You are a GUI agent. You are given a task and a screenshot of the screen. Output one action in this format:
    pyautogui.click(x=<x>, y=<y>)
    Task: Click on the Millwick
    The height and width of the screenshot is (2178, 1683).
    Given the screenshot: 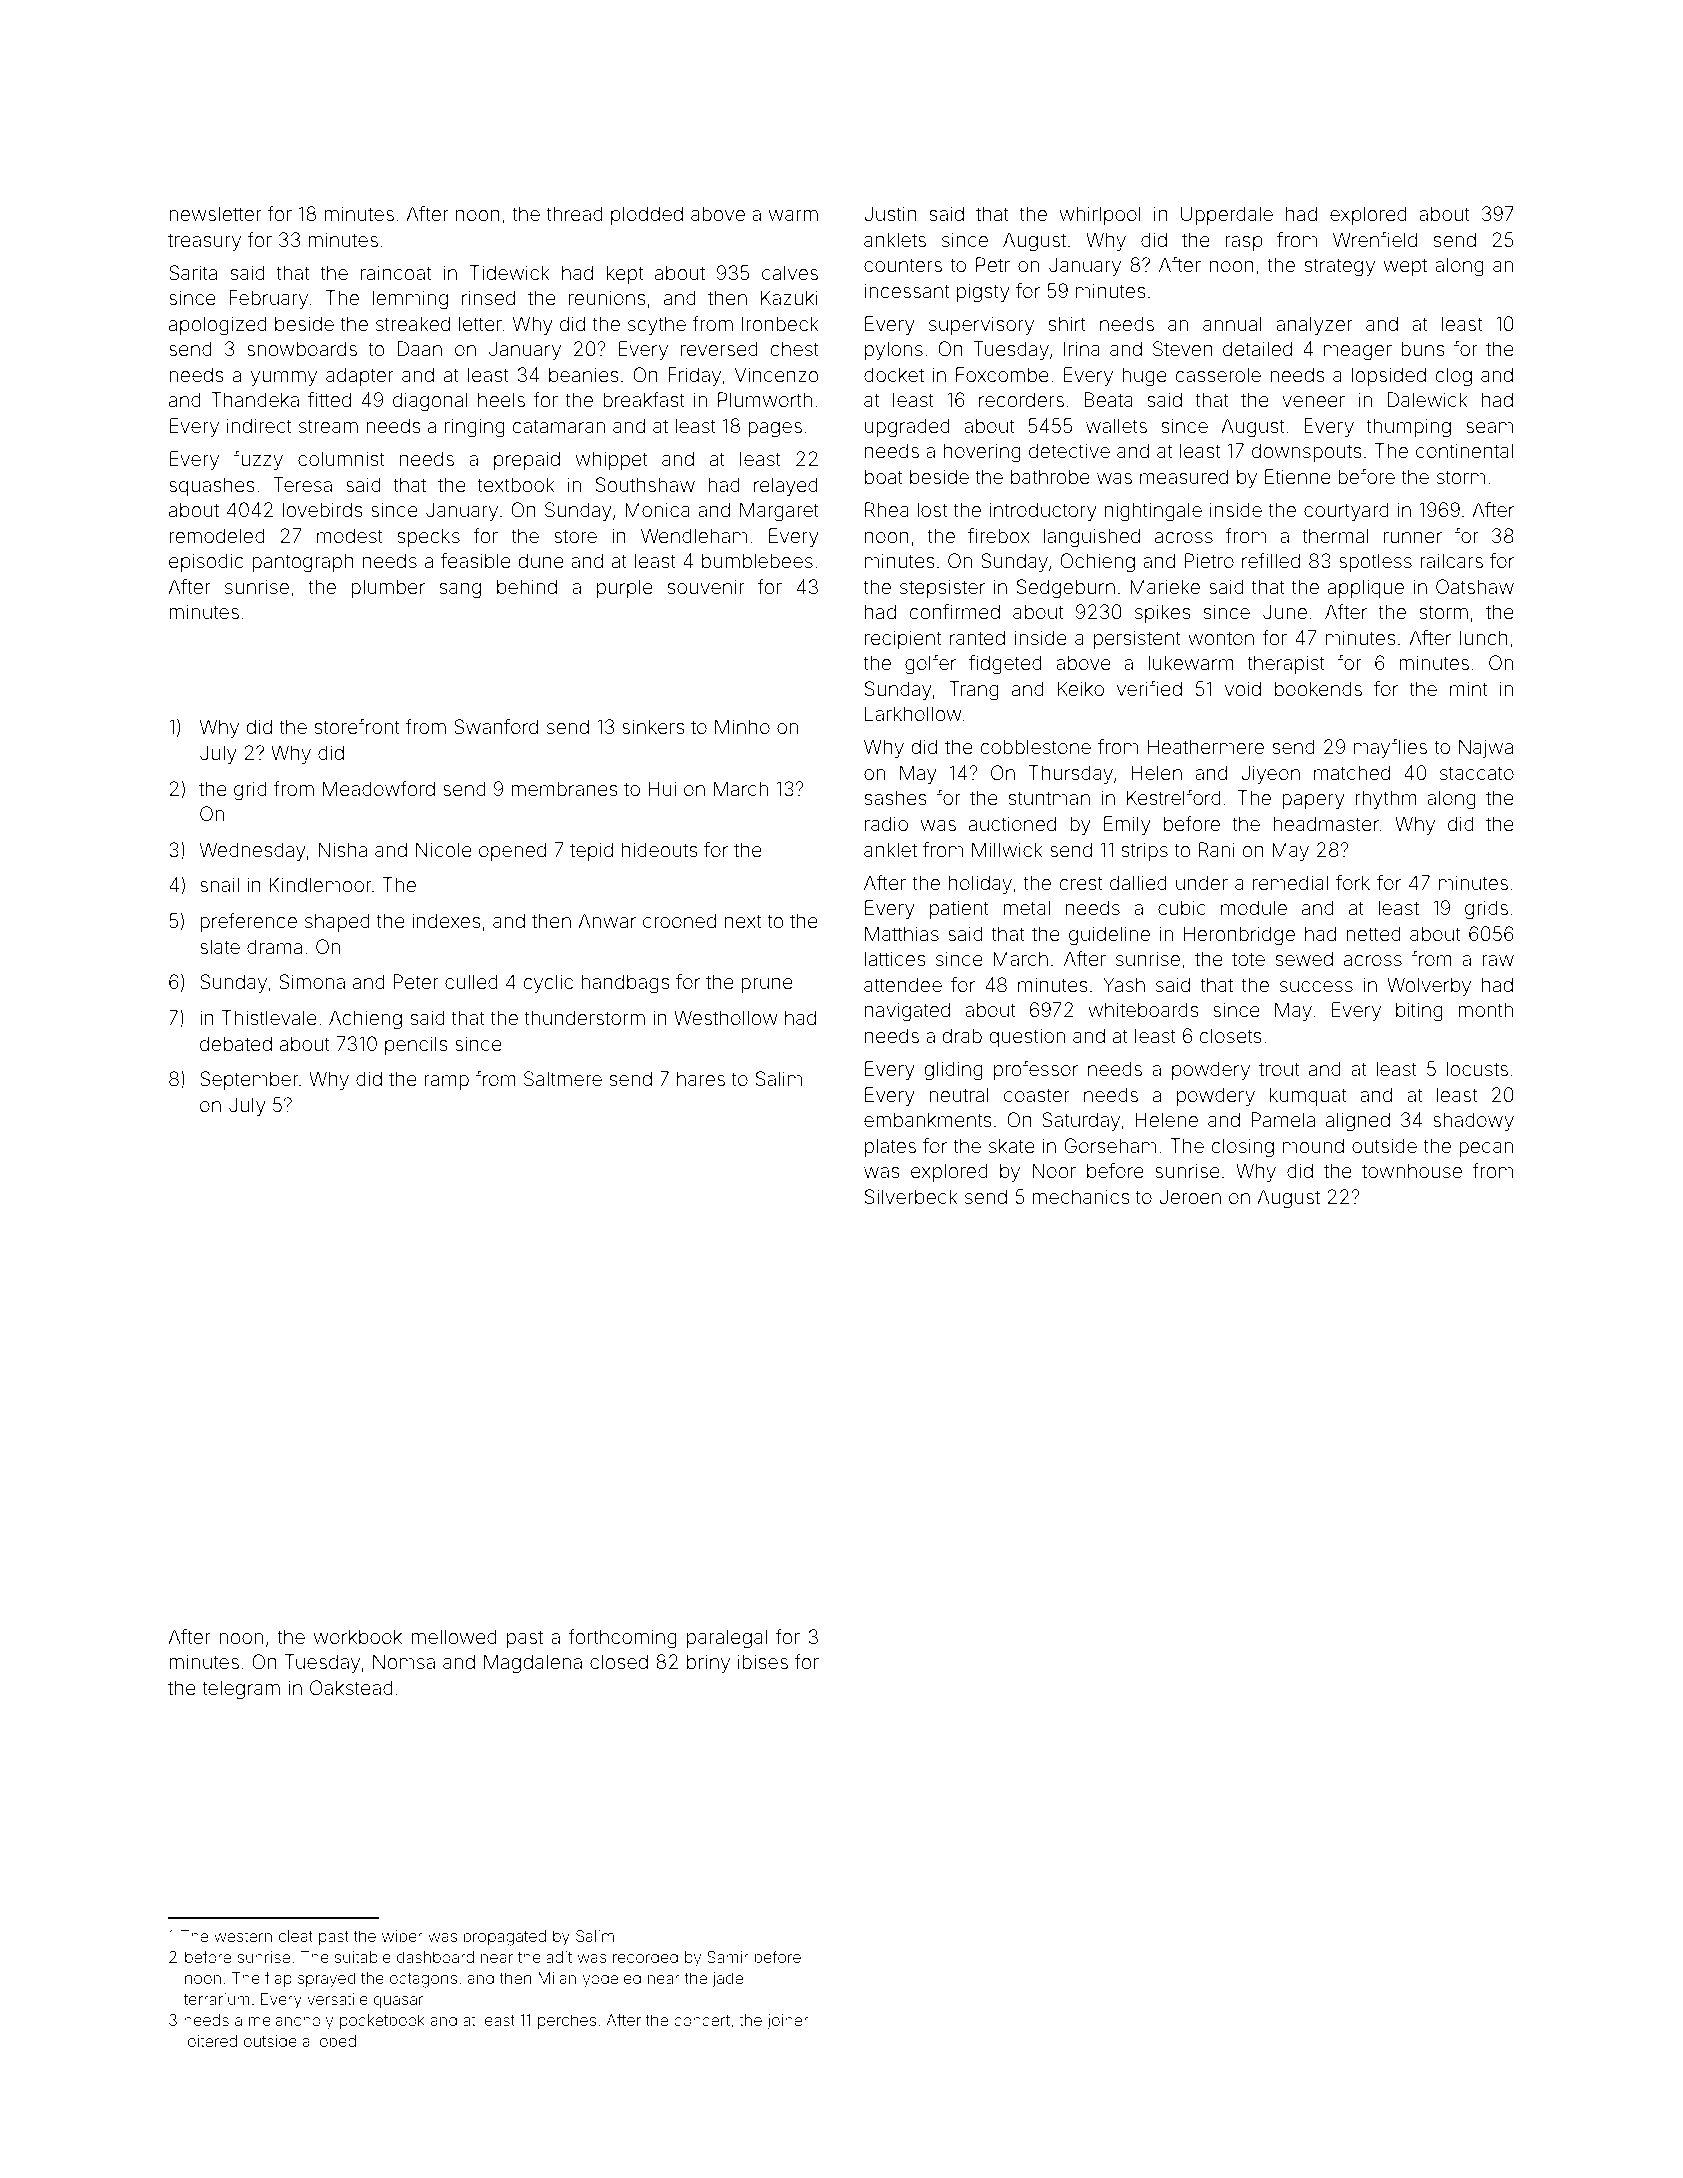 What is the action you would take?
    pyautogui.click(x=1007, y=849)
